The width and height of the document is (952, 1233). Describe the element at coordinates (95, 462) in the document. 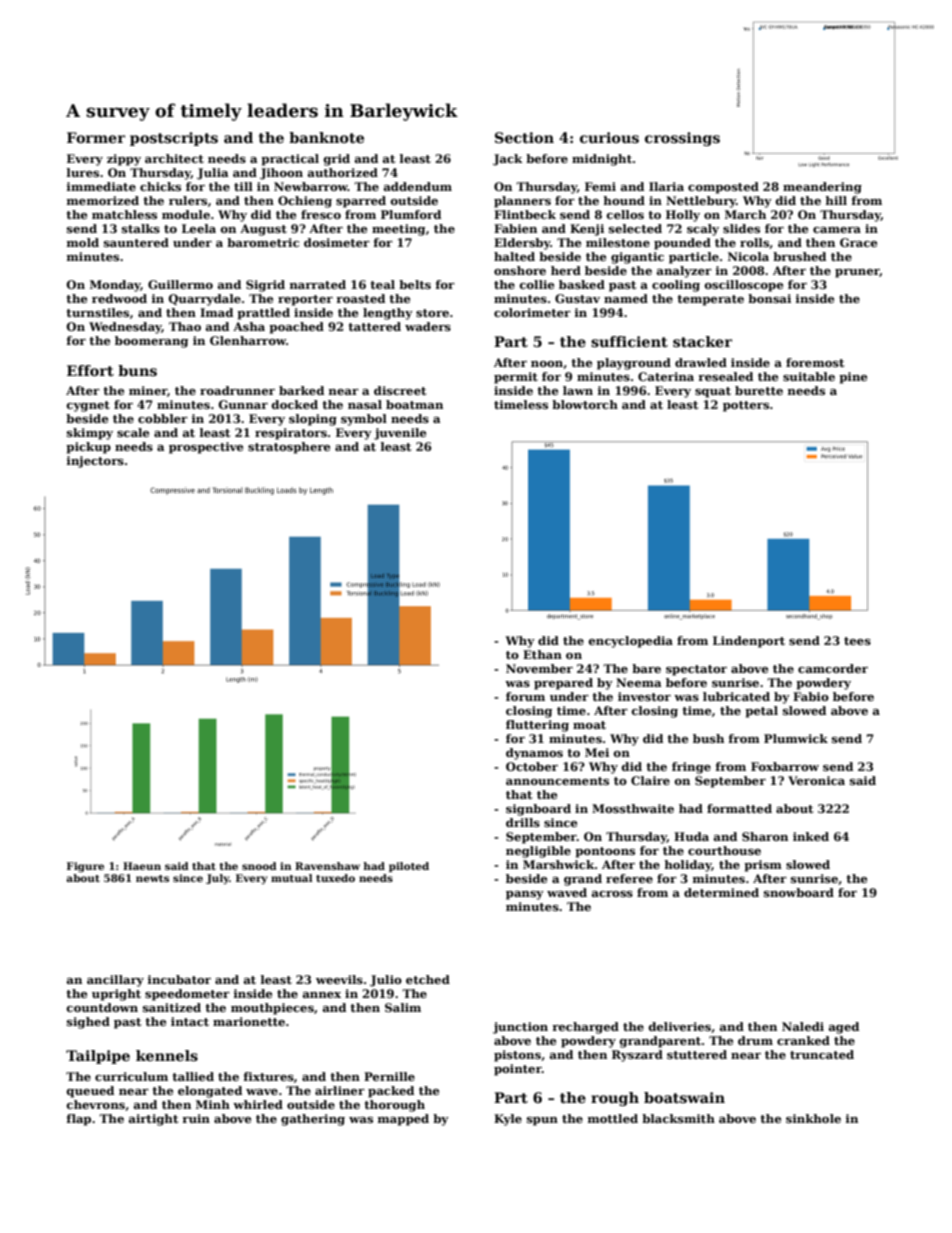

I see `injectors` at that location.
